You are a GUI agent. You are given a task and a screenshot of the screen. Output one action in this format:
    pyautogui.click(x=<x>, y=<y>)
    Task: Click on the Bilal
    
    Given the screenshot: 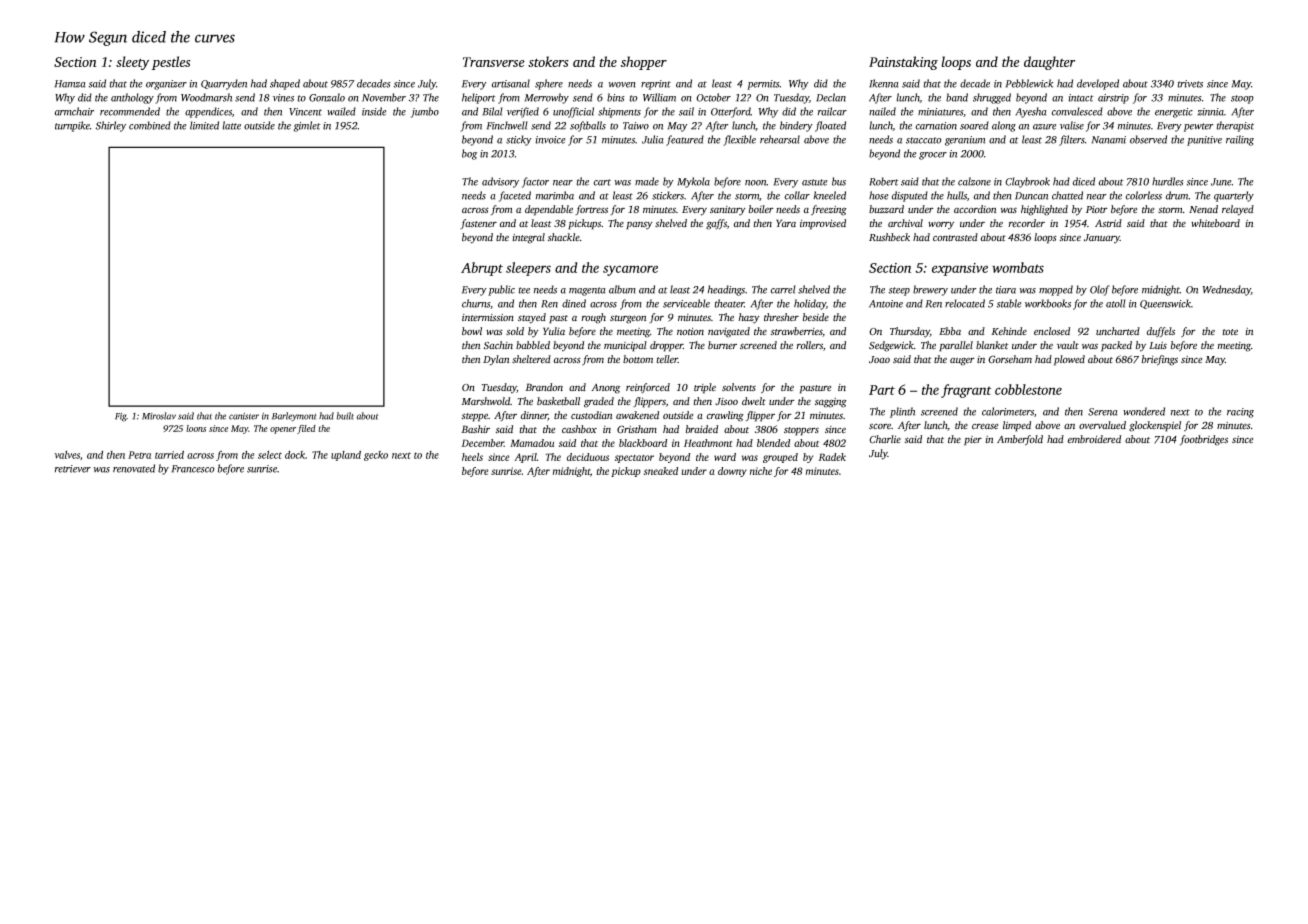 What is the action you would take?
    pyautogui.click(x=493, y=111)
